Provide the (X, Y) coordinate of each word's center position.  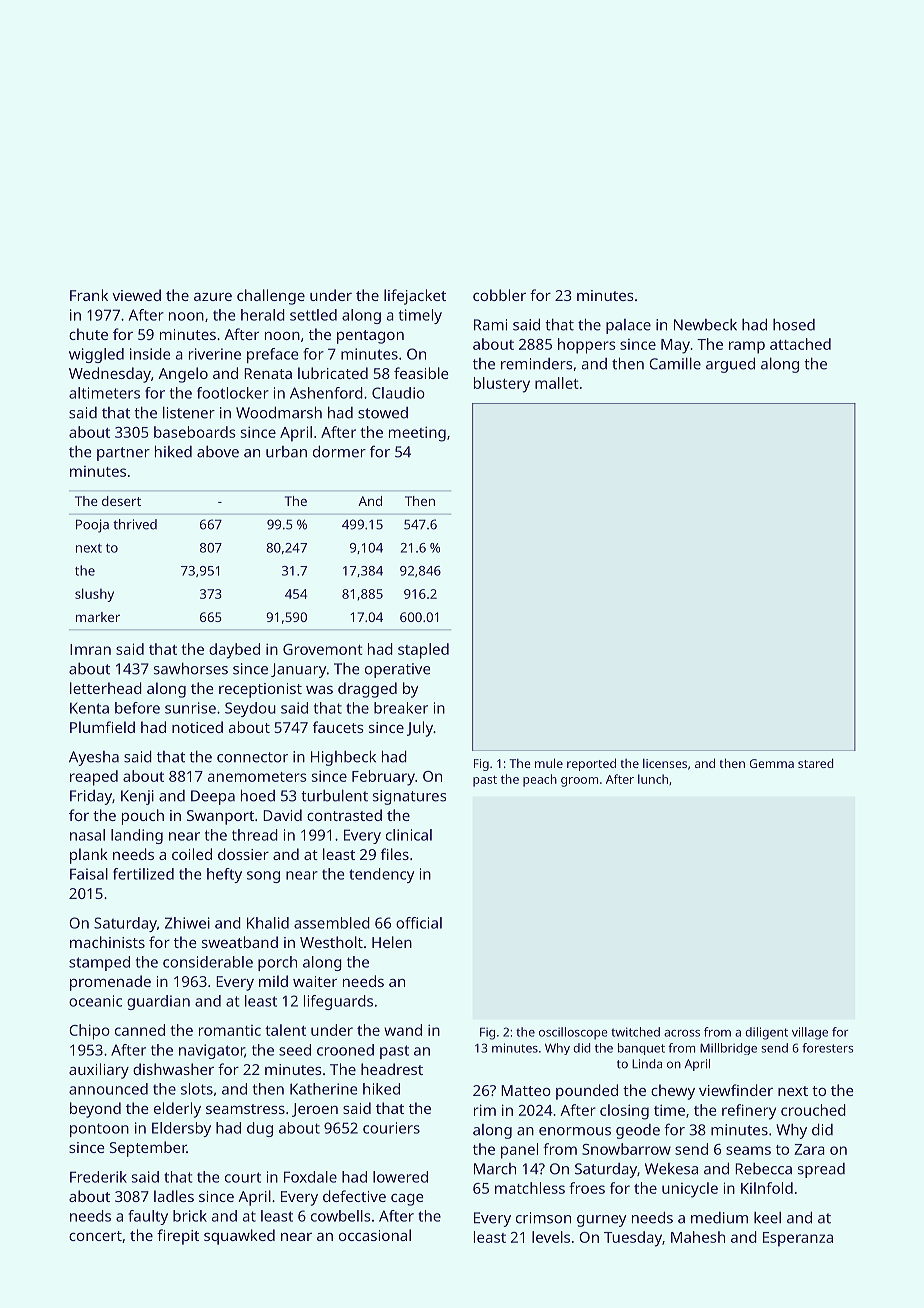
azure (213, 297)
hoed (258, 795)
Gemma (772, 763)
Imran (90, 649)
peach (540, 780)
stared (816, 763)
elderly (177, 1110)
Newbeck (705, 325)
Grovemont (323, 649)
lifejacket (415, 297)
